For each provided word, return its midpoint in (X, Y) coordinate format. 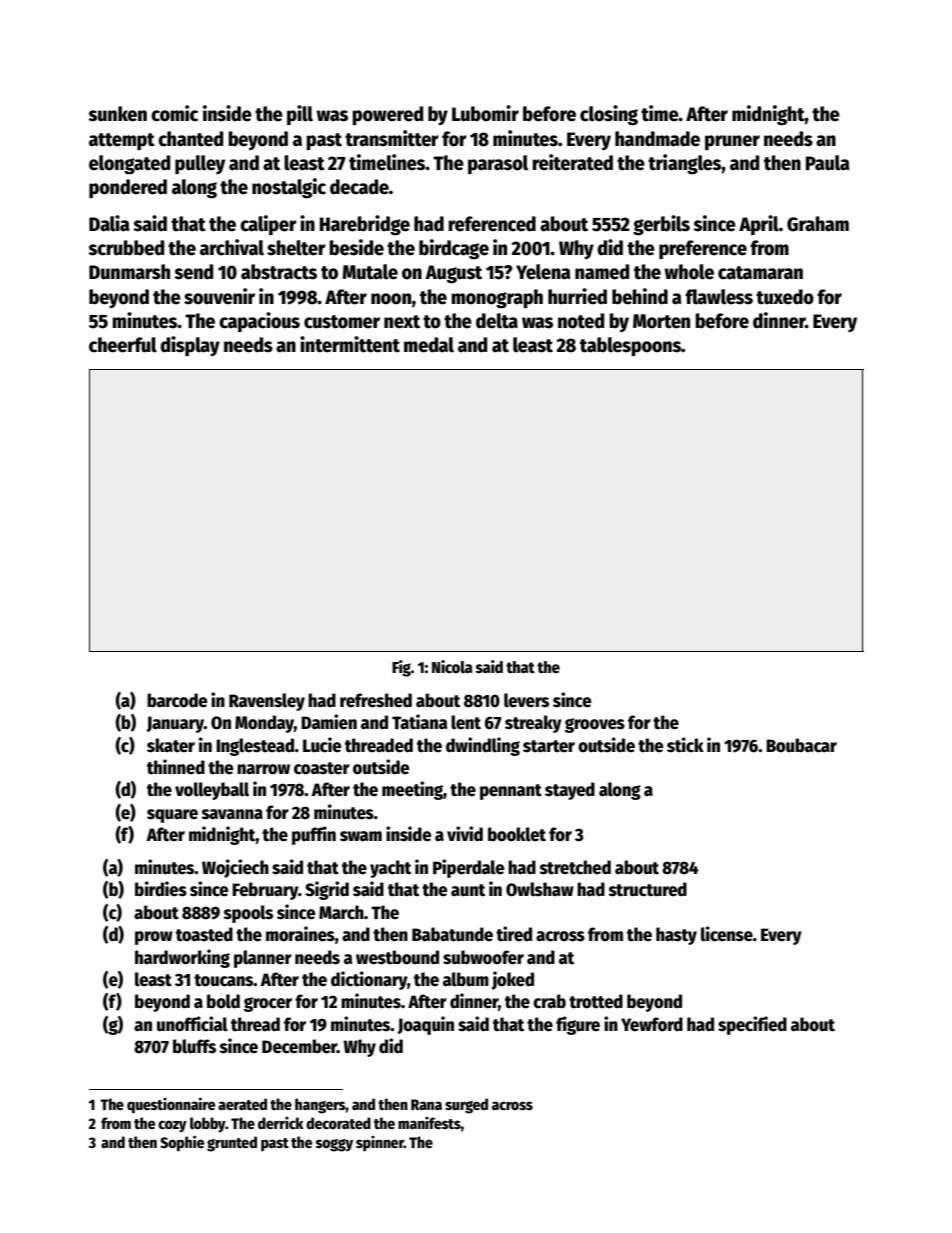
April (759, 225)
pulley (200, 164)
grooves (595, 725)
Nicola (452, 667)
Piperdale (468, 868)
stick (685, 745)
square (172, 816)
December (299, 1046)
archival (232, 247)
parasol (498, 164)
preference (703, 249)
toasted (204, 934)
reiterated (572, 162)
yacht (390, 869)
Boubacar (801, 745)
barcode (177, 700)
